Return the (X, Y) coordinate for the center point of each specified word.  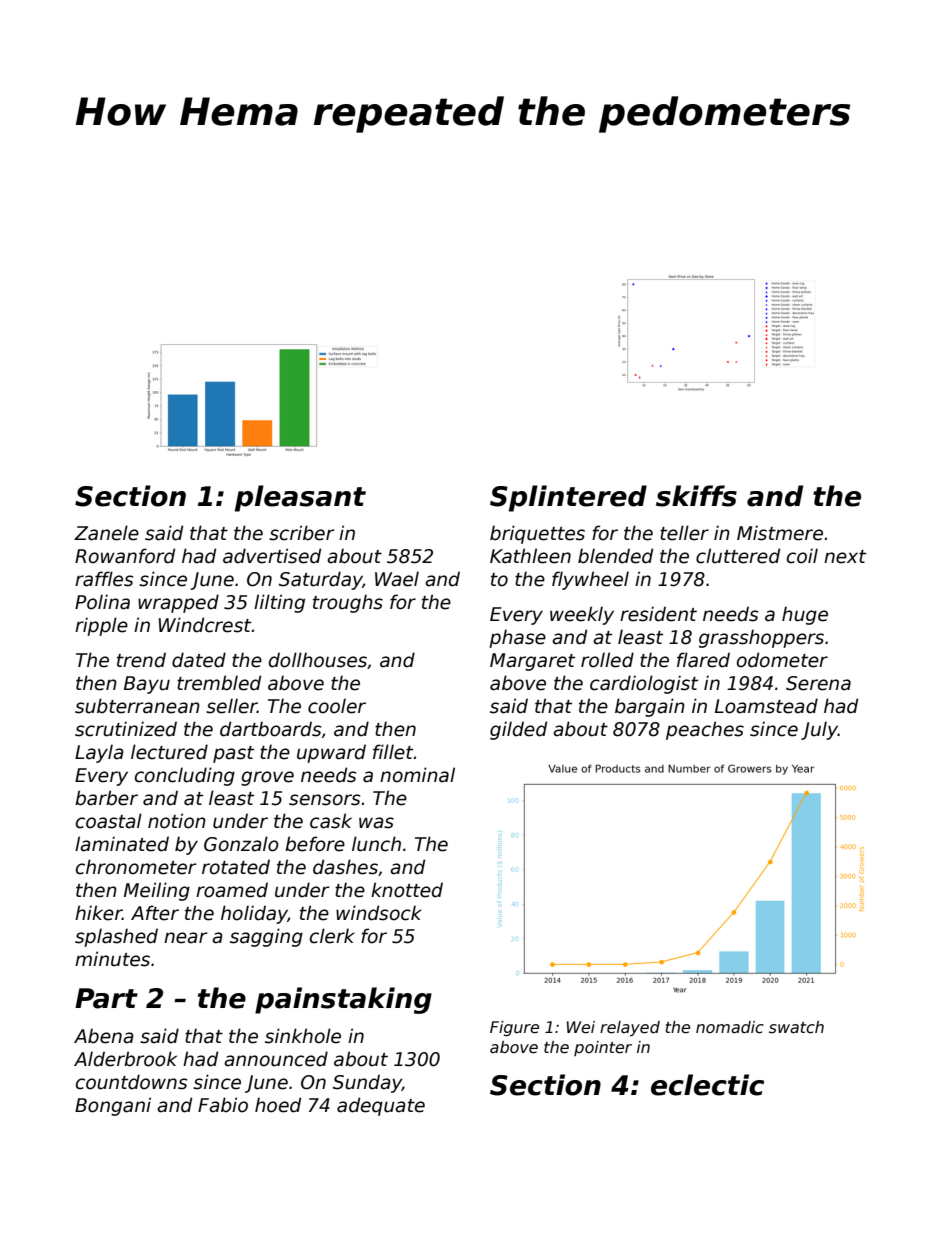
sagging (266, 937)
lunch (376, 844)
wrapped (178, 603)
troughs (348, 603)
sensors (325, 800)
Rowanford (125, 556)
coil (802, 556)
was (376, 823)
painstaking (343, 1000)
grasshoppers (761, 638)
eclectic (707, 1085)
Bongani (113, 1106)
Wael (397, 579)
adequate (381, 1106)
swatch (796, 1027)
